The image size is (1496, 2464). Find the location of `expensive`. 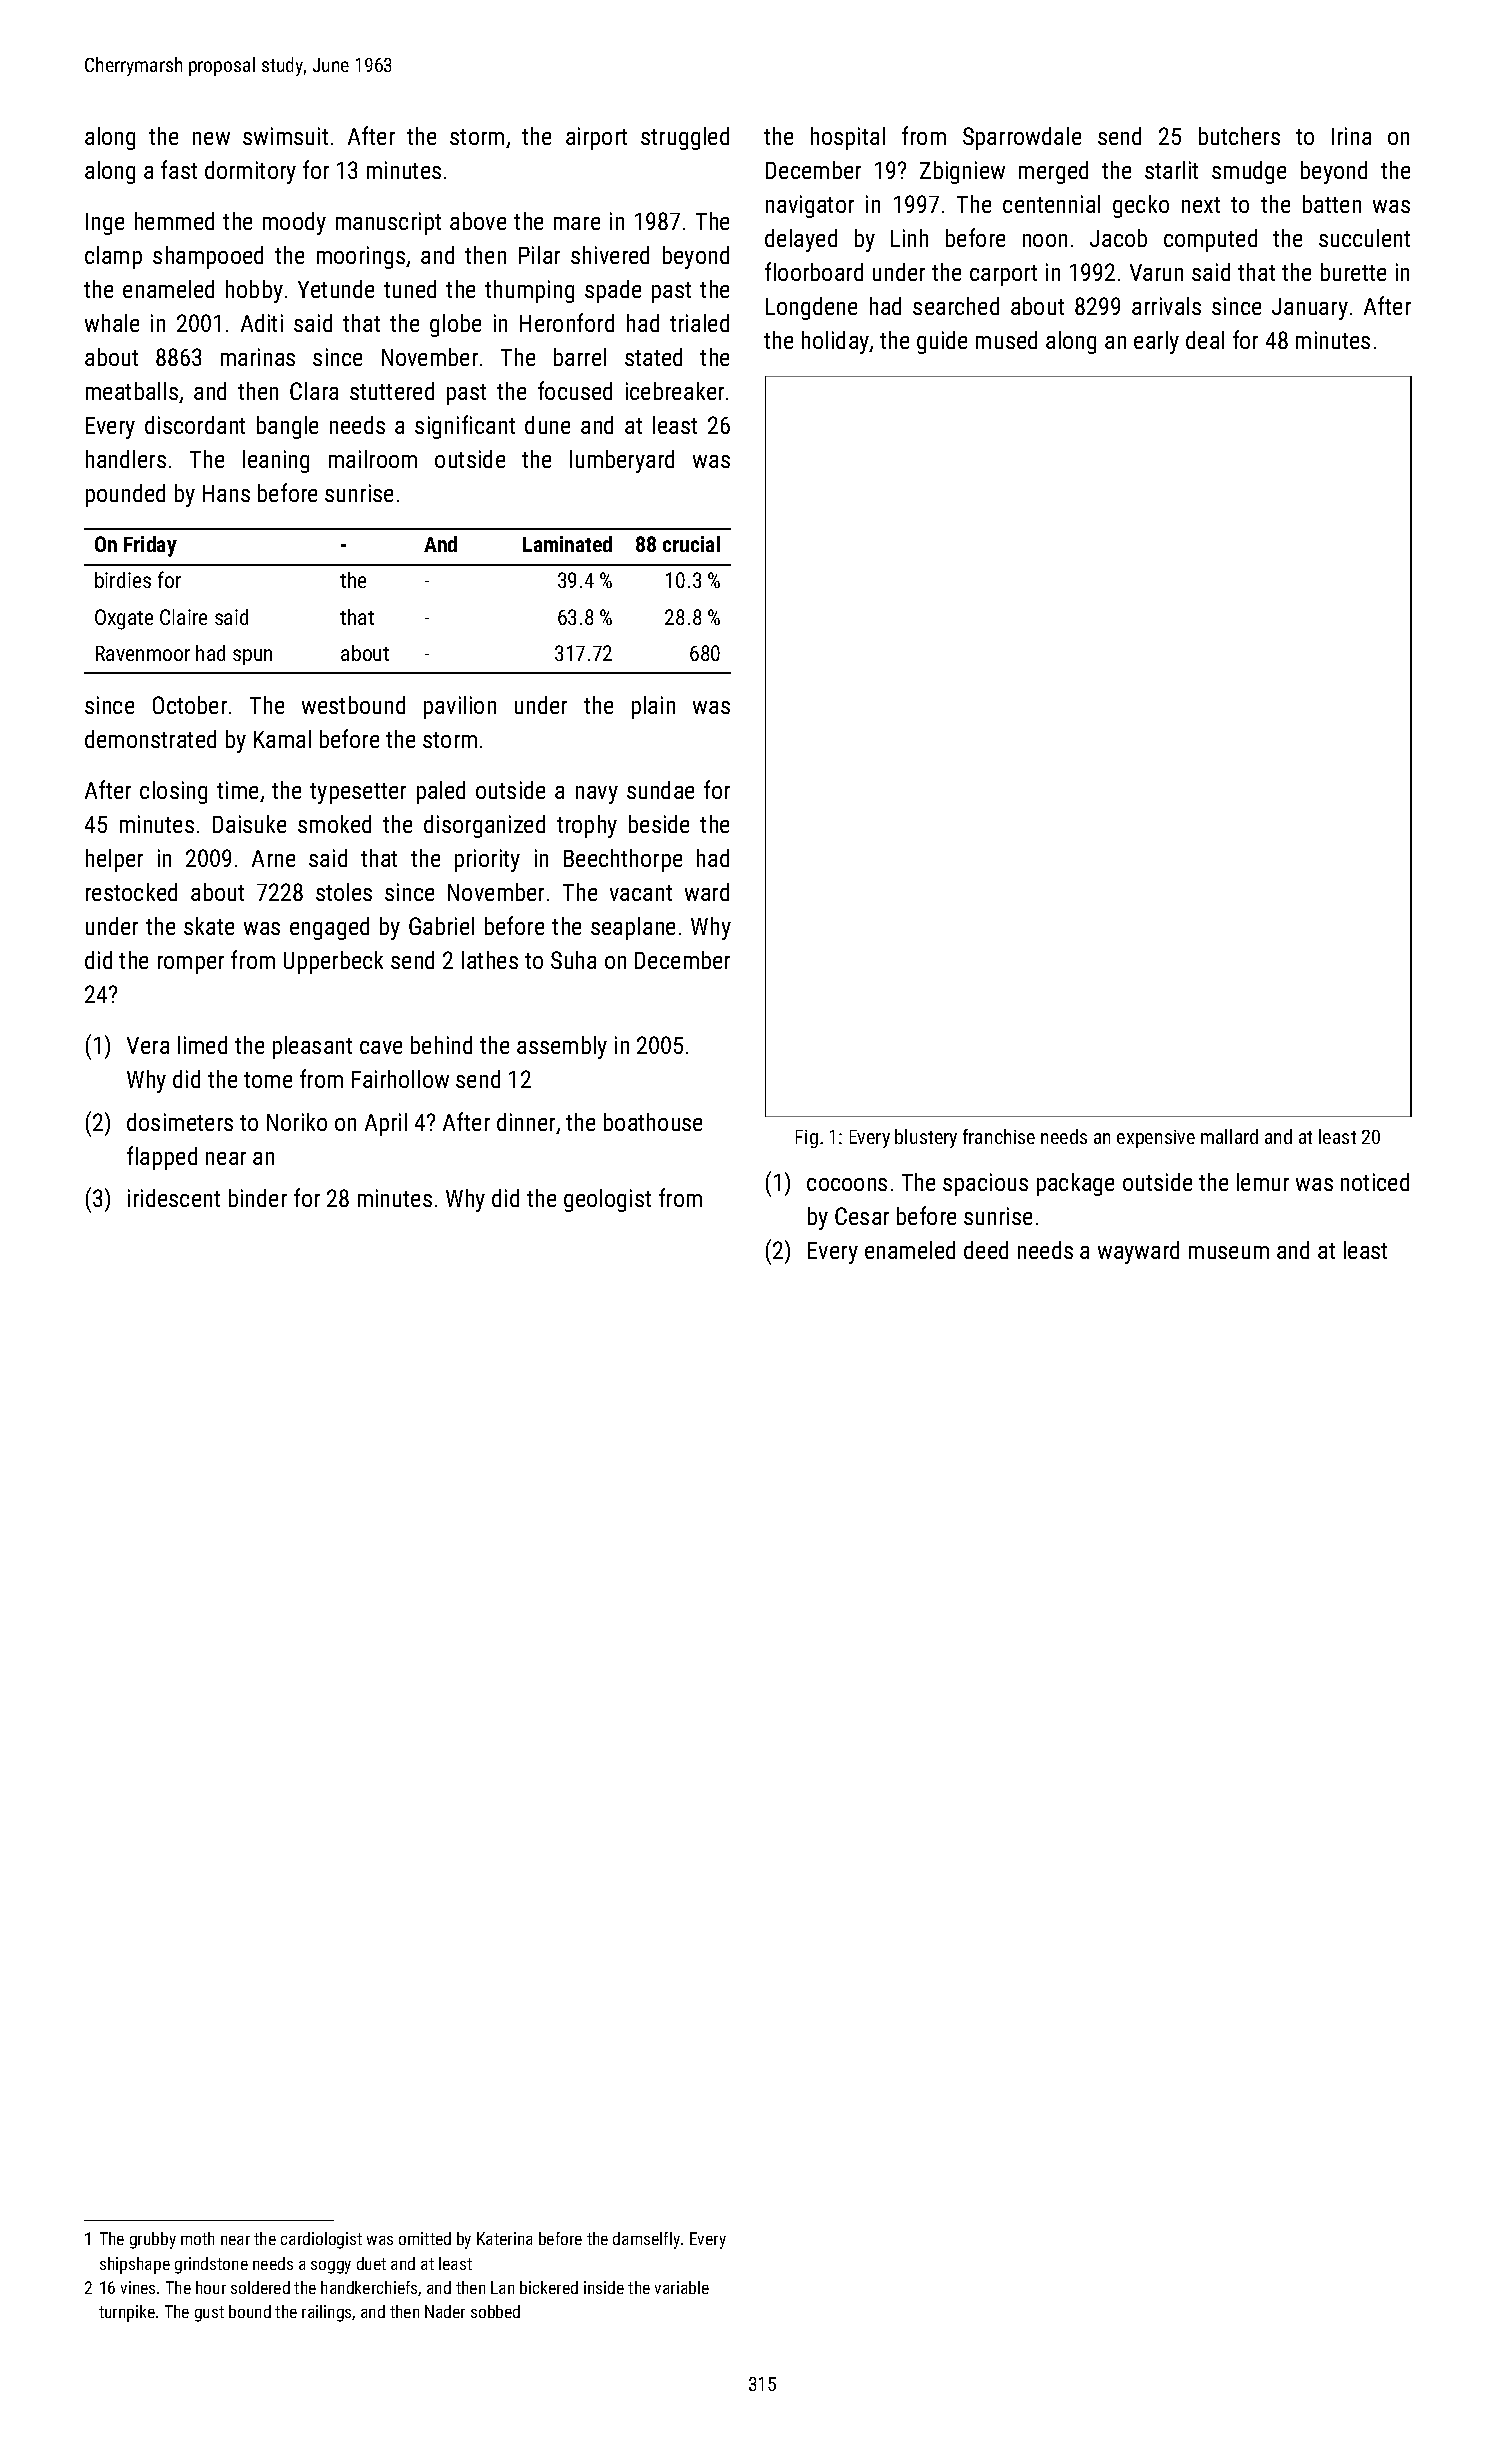

expensive is located at coordinates (1156, 1139).
